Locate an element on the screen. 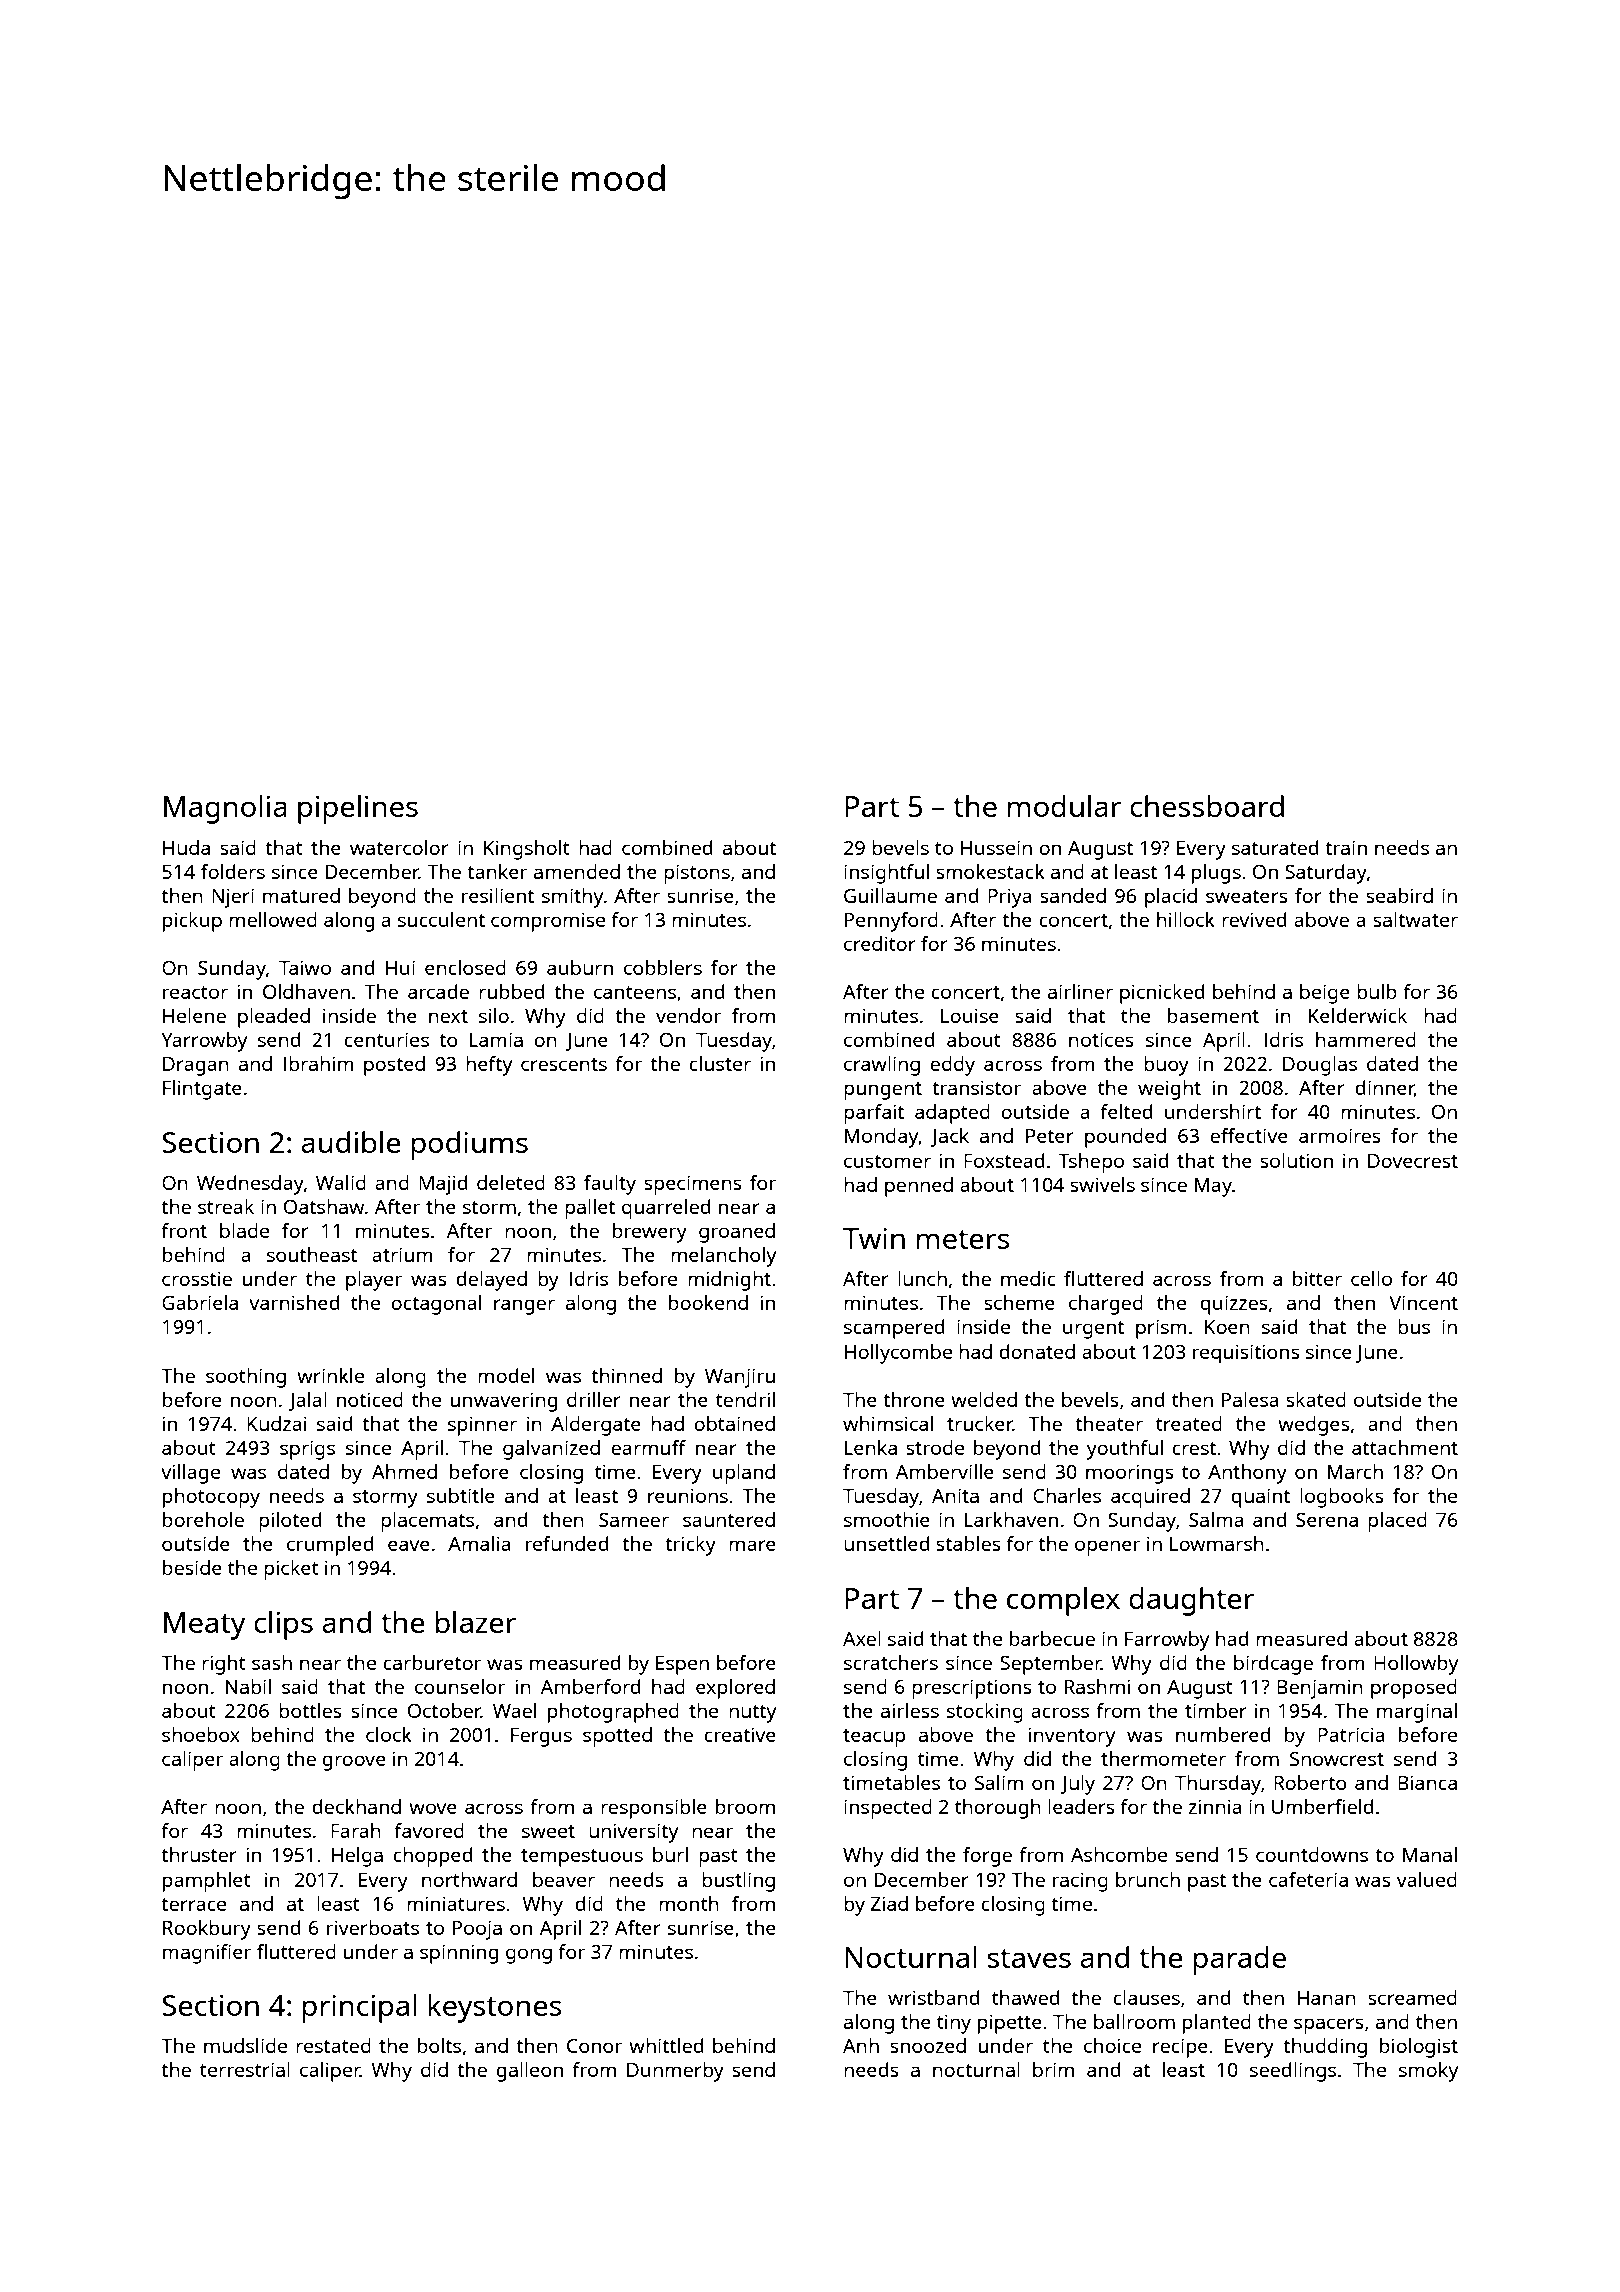  Magnolia is located at coordinates (225, 809).
